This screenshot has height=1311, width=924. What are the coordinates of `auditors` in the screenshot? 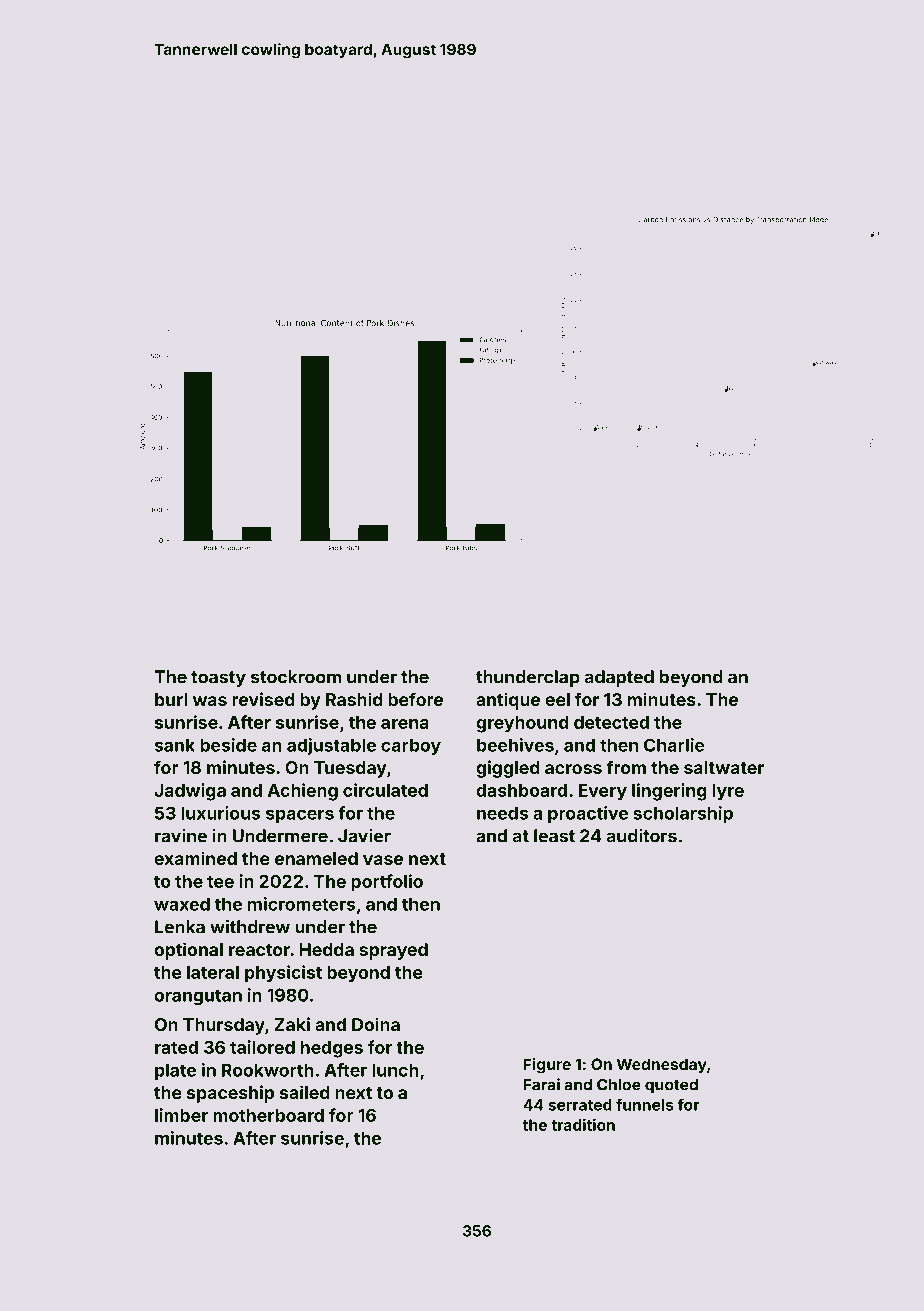 It's located at (642, 836).
